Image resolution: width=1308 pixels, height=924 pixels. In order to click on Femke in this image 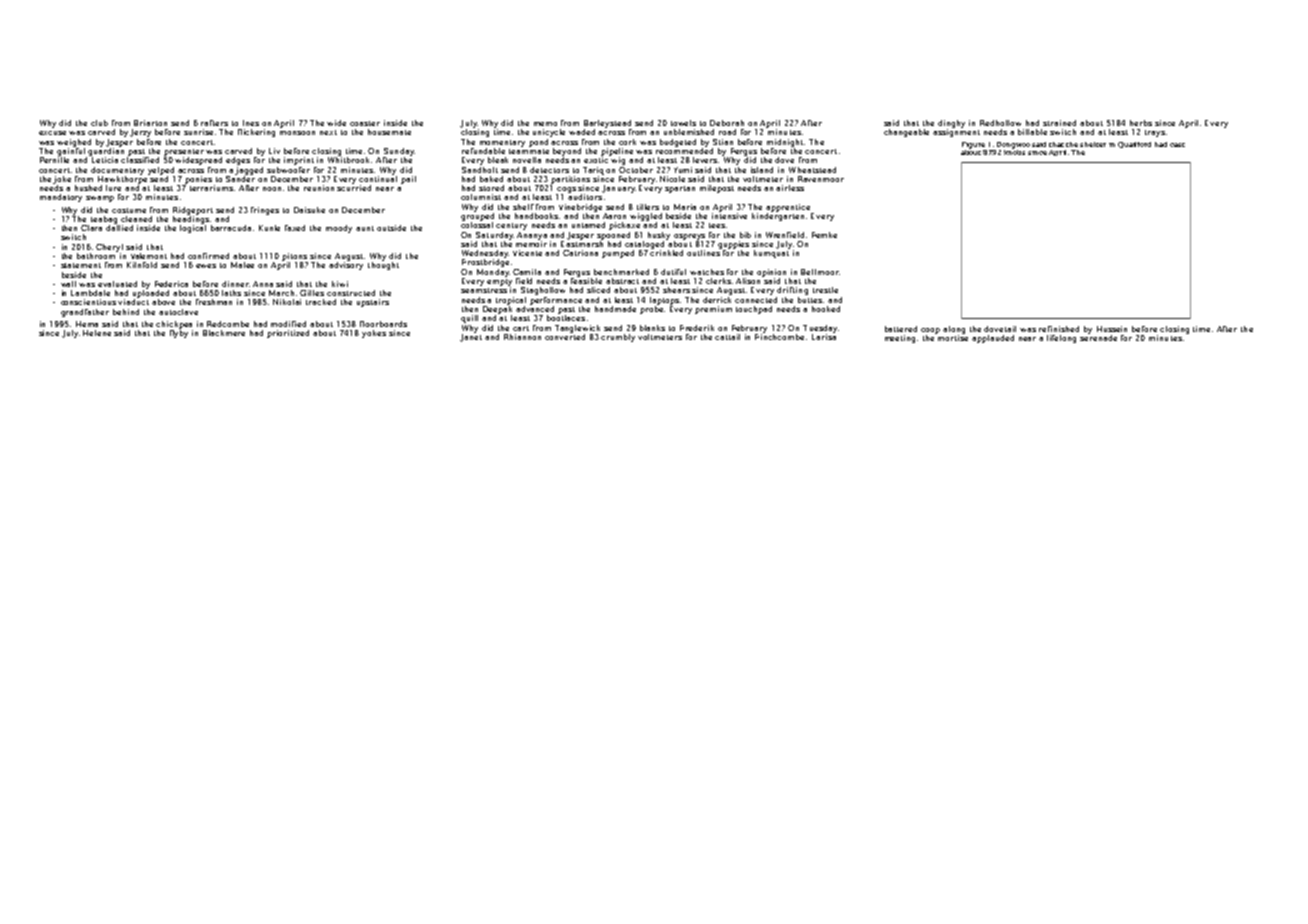, I will do `click(824, 235)`.
